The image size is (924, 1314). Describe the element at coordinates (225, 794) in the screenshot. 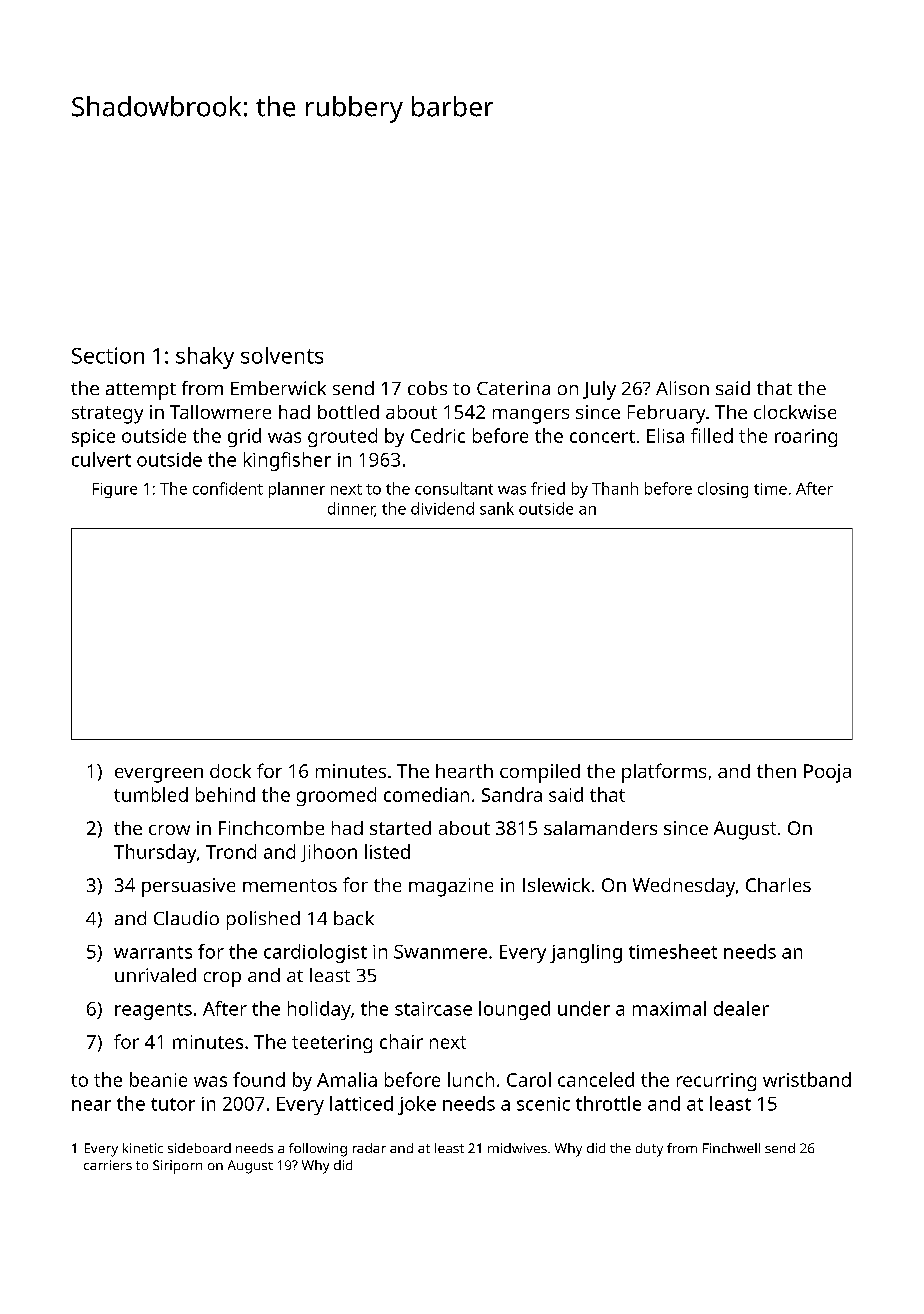

I see `behind` at that location.
